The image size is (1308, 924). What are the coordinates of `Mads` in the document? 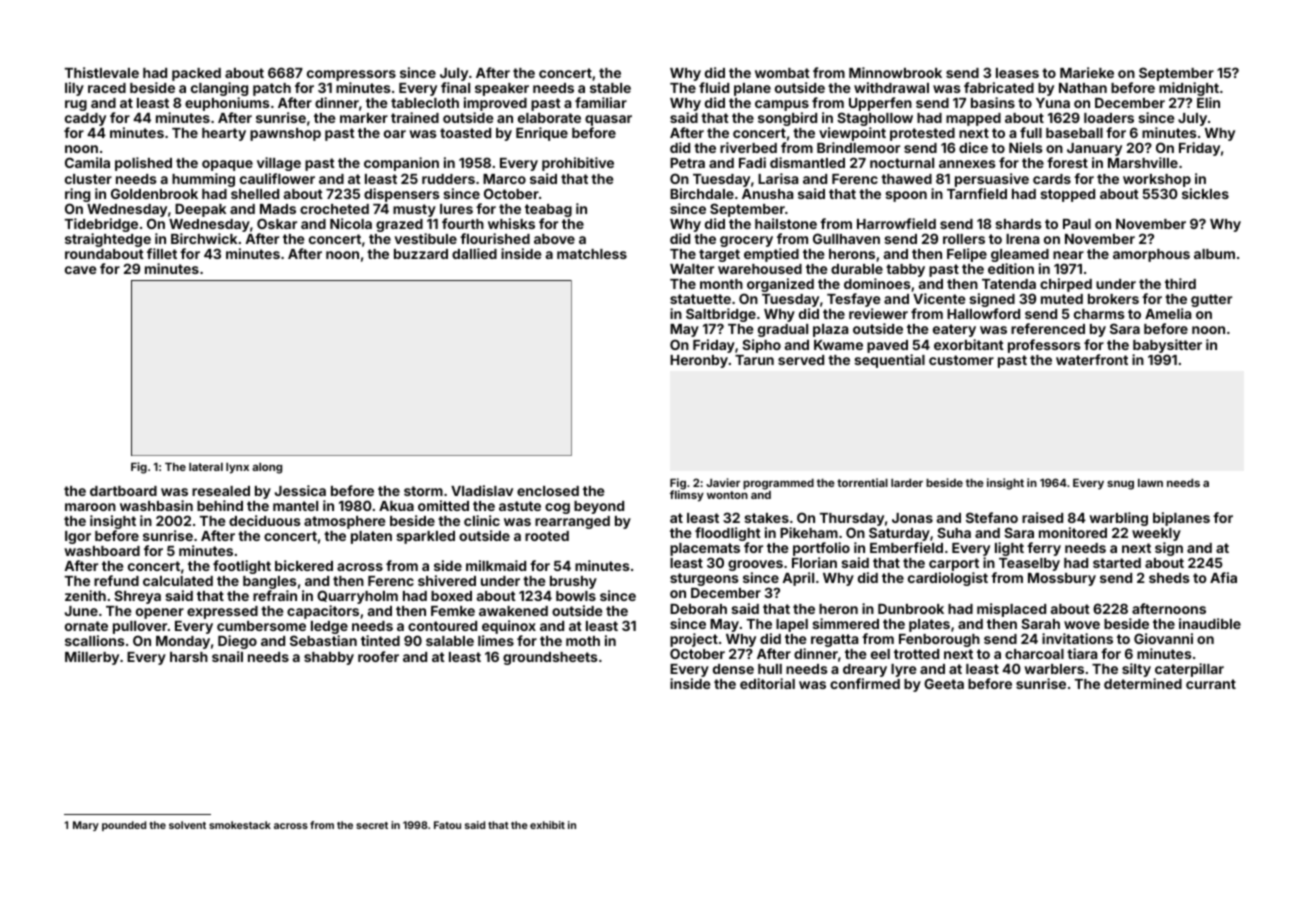 It's located at (278, 209).
